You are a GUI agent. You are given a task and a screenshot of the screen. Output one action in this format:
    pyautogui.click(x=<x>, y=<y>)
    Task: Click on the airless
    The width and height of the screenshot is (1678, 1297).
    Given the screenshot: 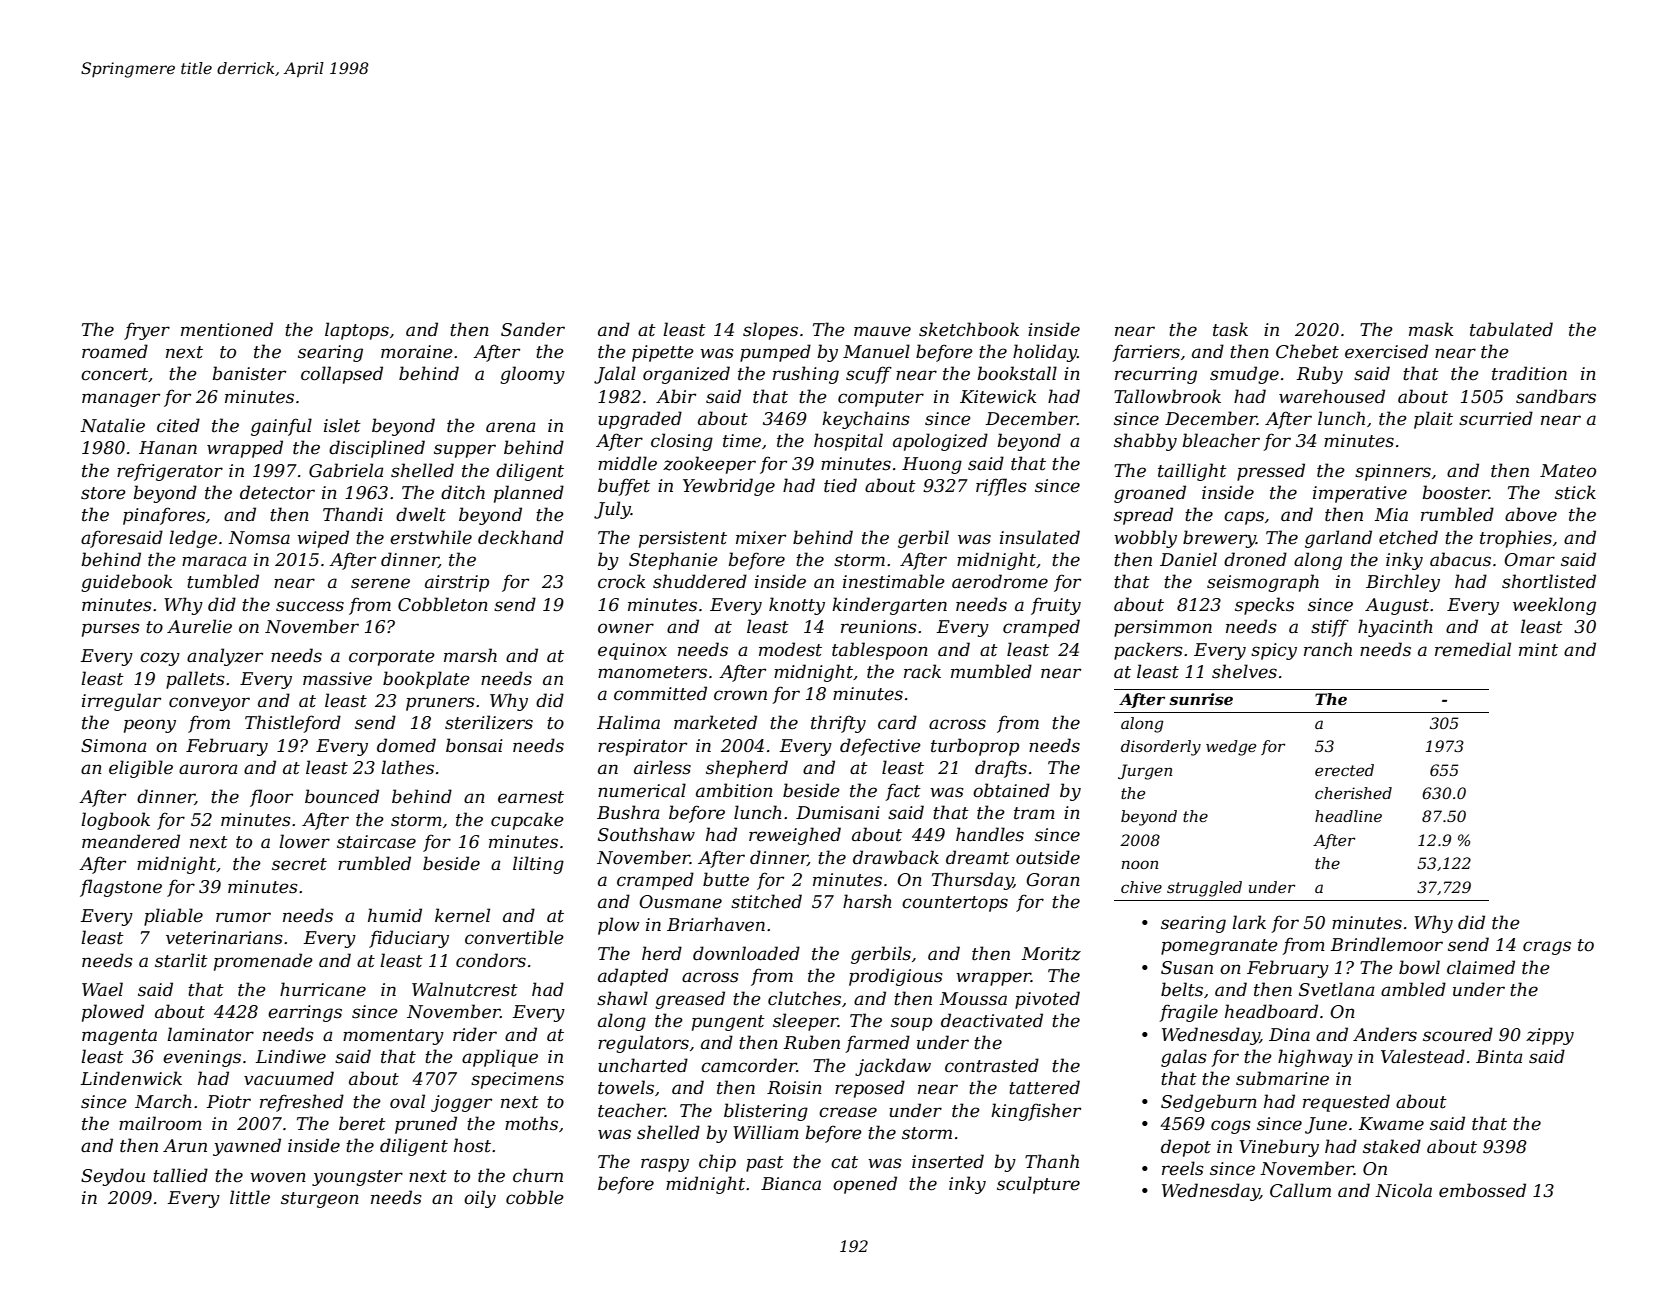 What is the action you would take?
    pyautogui.click(x=662, y=767)
